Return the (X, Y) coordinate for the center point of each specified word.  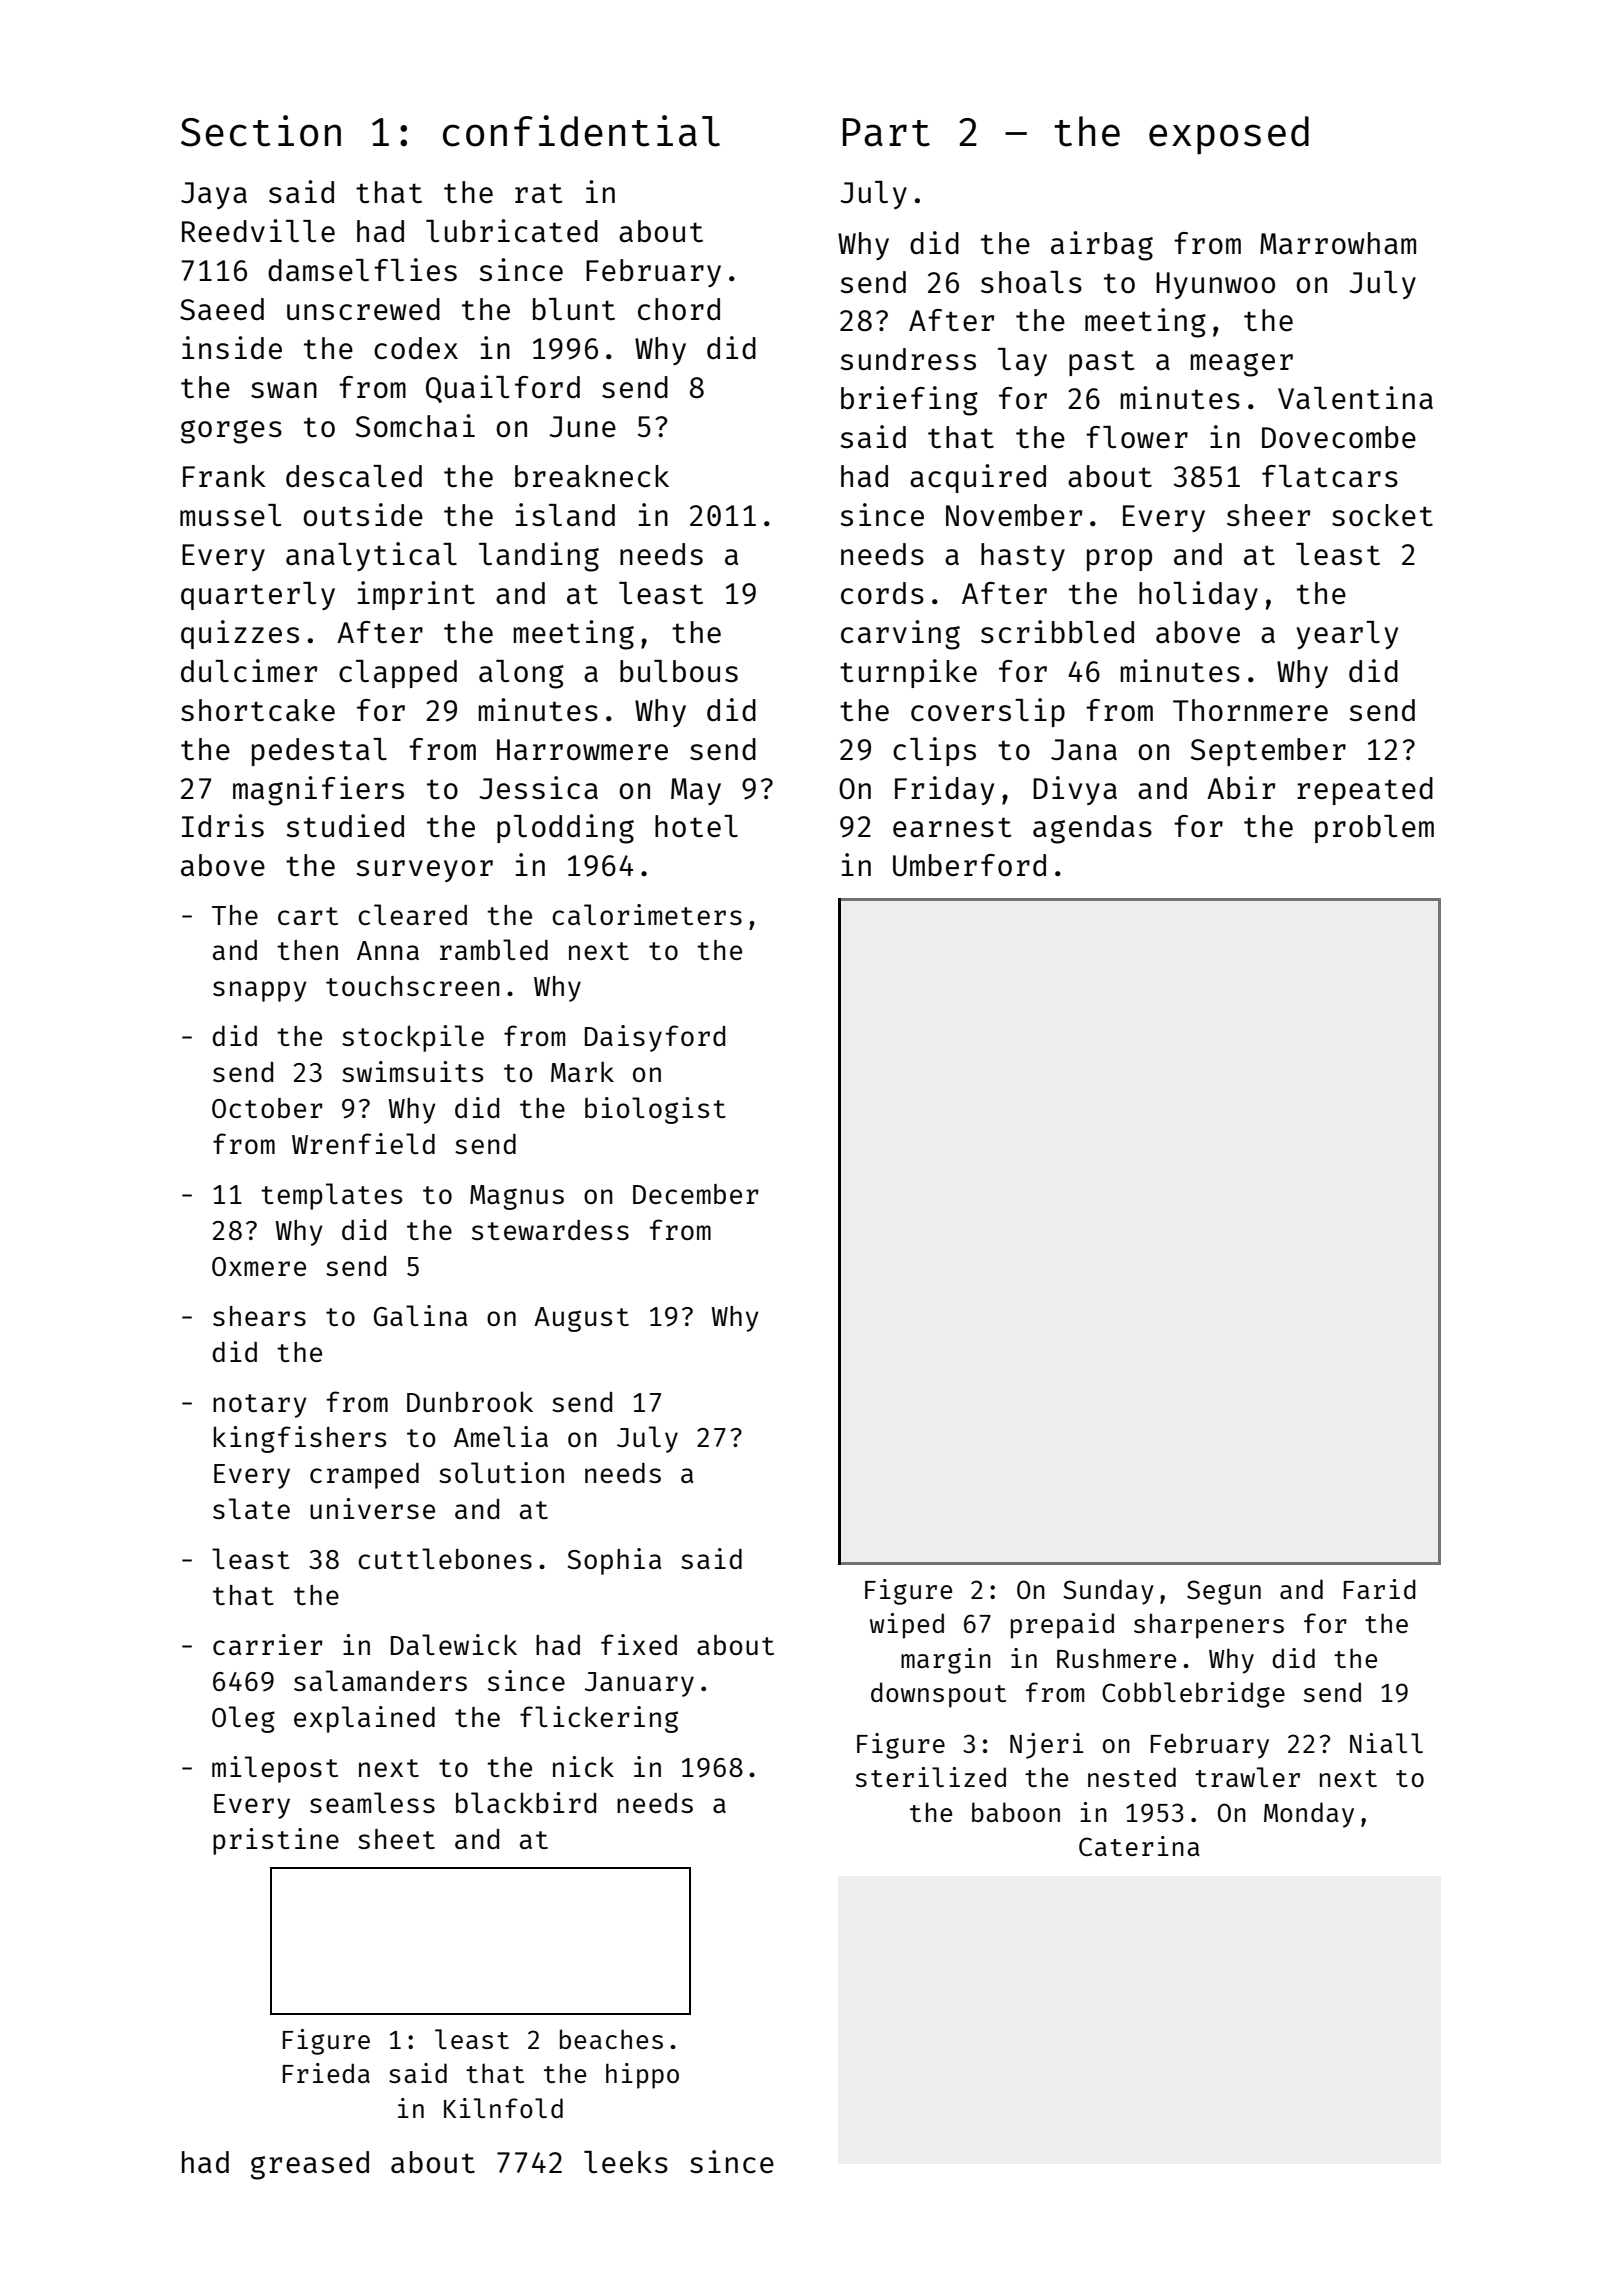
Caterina (1139, 1846)
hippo (642, 2076)
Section (261, 131)
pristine (276, 1841)
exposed (1229, 135)
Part (886, 132)
